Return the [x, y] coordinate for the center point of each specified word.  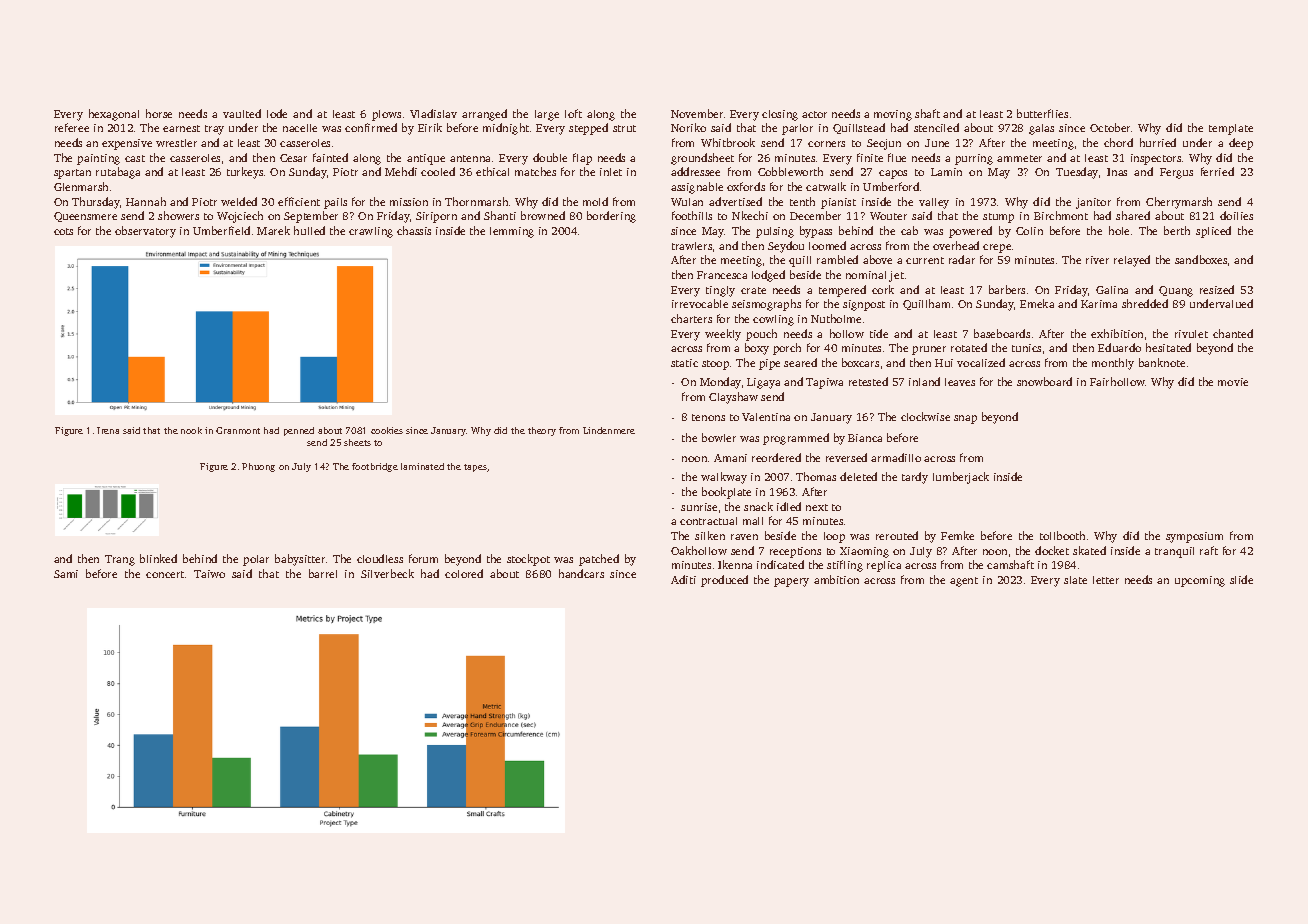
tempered [842, 291]
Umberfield [221, 230]
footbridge [375, 467]
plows [386, 115]
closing [780, 115]
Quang [1176, 291]
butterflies [1042, 113]
